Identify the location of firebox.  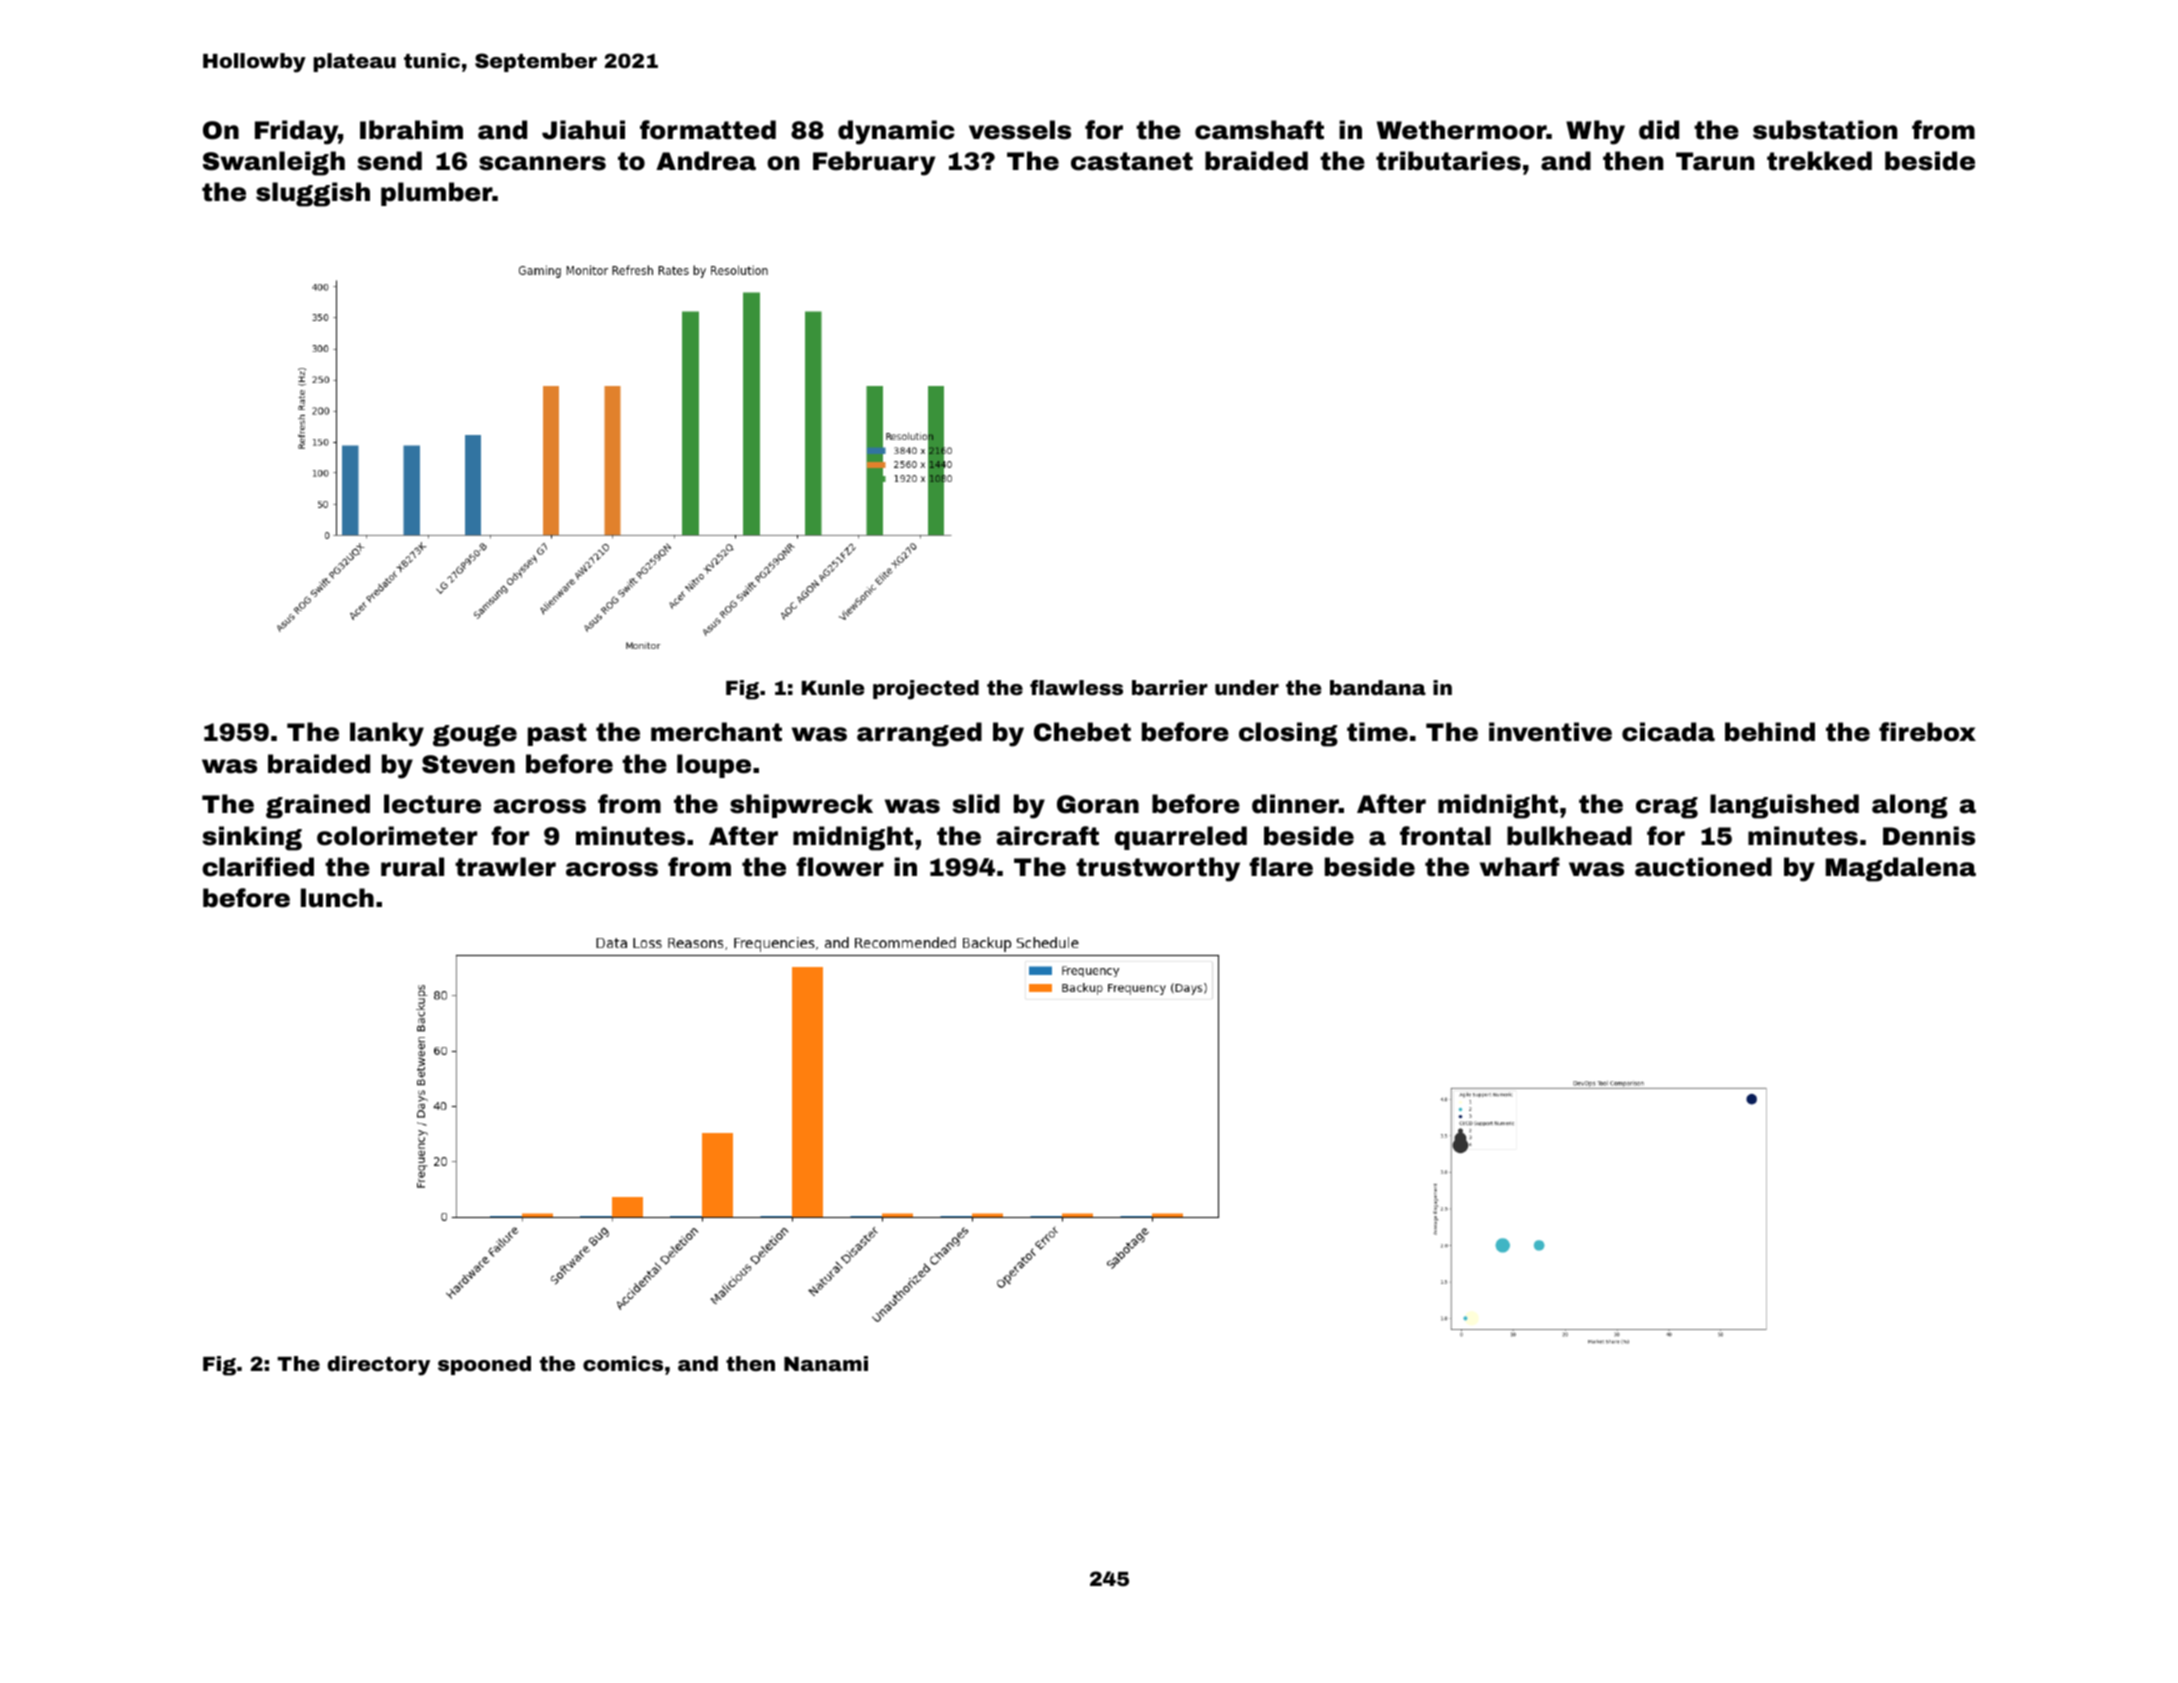
(1927, 732).
